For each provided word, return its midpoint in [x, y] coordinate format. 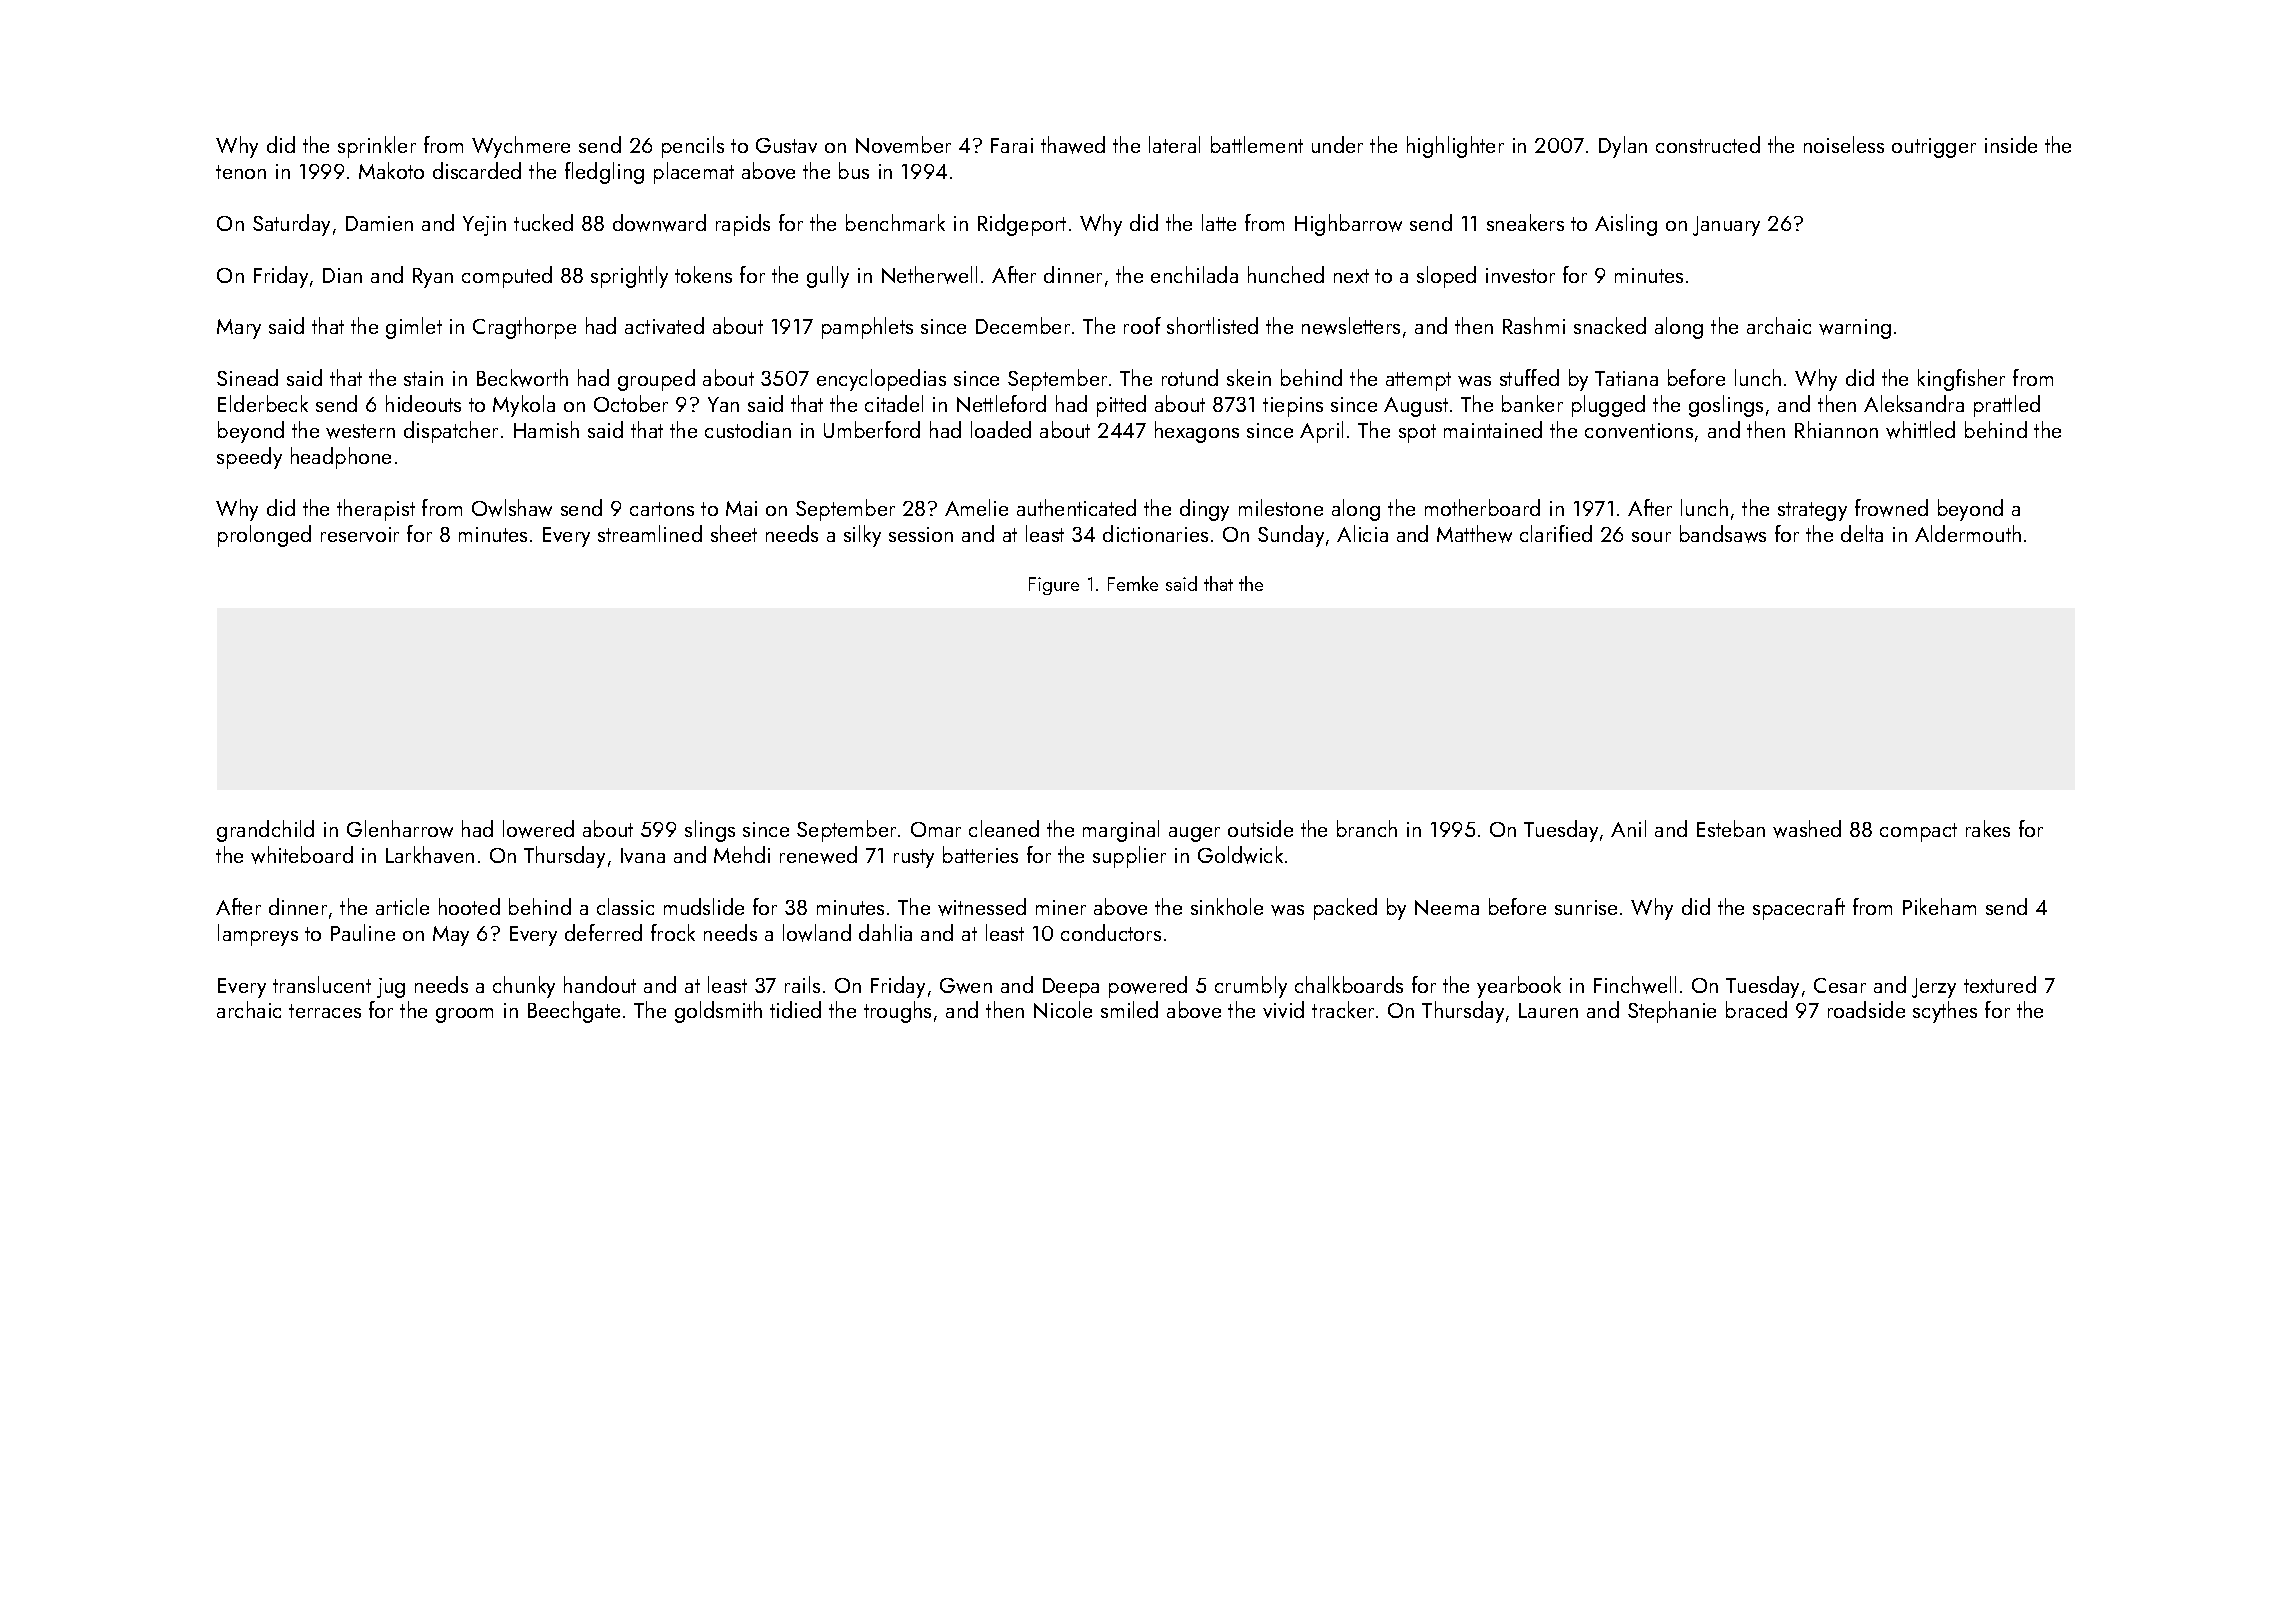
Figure [1054, 586]
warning [1855, 329]
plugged [1608, 406]
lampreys [258, 935]
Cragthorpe [524, 328]
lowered [538, 829]
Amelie [976, 507]
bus [854, 170]
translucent [322, 984]
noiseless [1844, 144]
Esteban [1731, 828]
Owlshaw [512, 508]
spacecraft [1799, 909]
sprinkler [377, 147]
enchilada [1194, 274]
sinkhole [1227, 906]
